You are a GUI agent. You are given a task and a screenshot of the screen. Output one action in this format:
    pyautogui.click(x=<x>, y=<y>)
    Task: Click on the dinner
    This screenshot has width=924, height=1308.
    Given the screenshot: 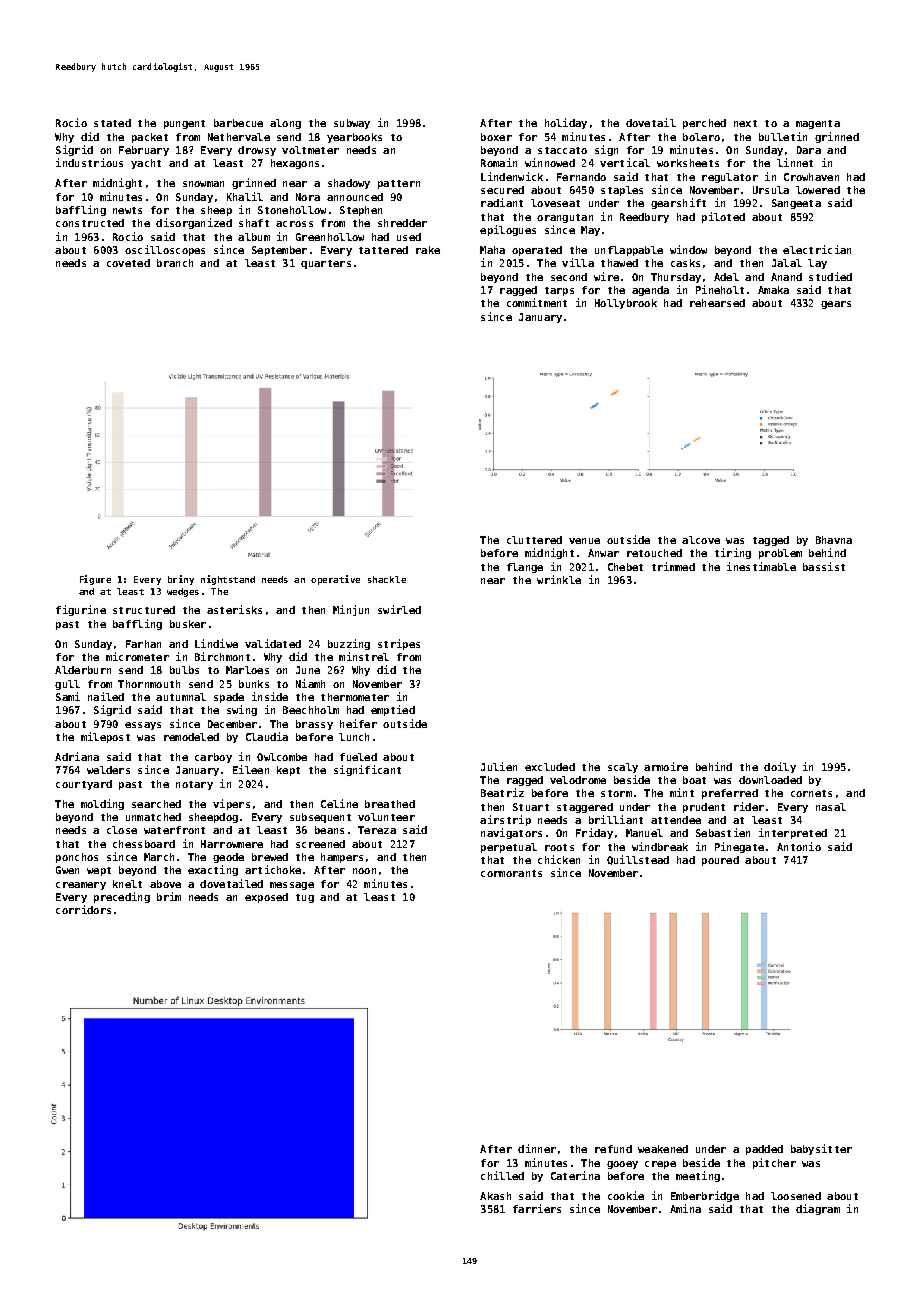 What is the action you would take?
    pyautogui.click(x=537, y=1148)
